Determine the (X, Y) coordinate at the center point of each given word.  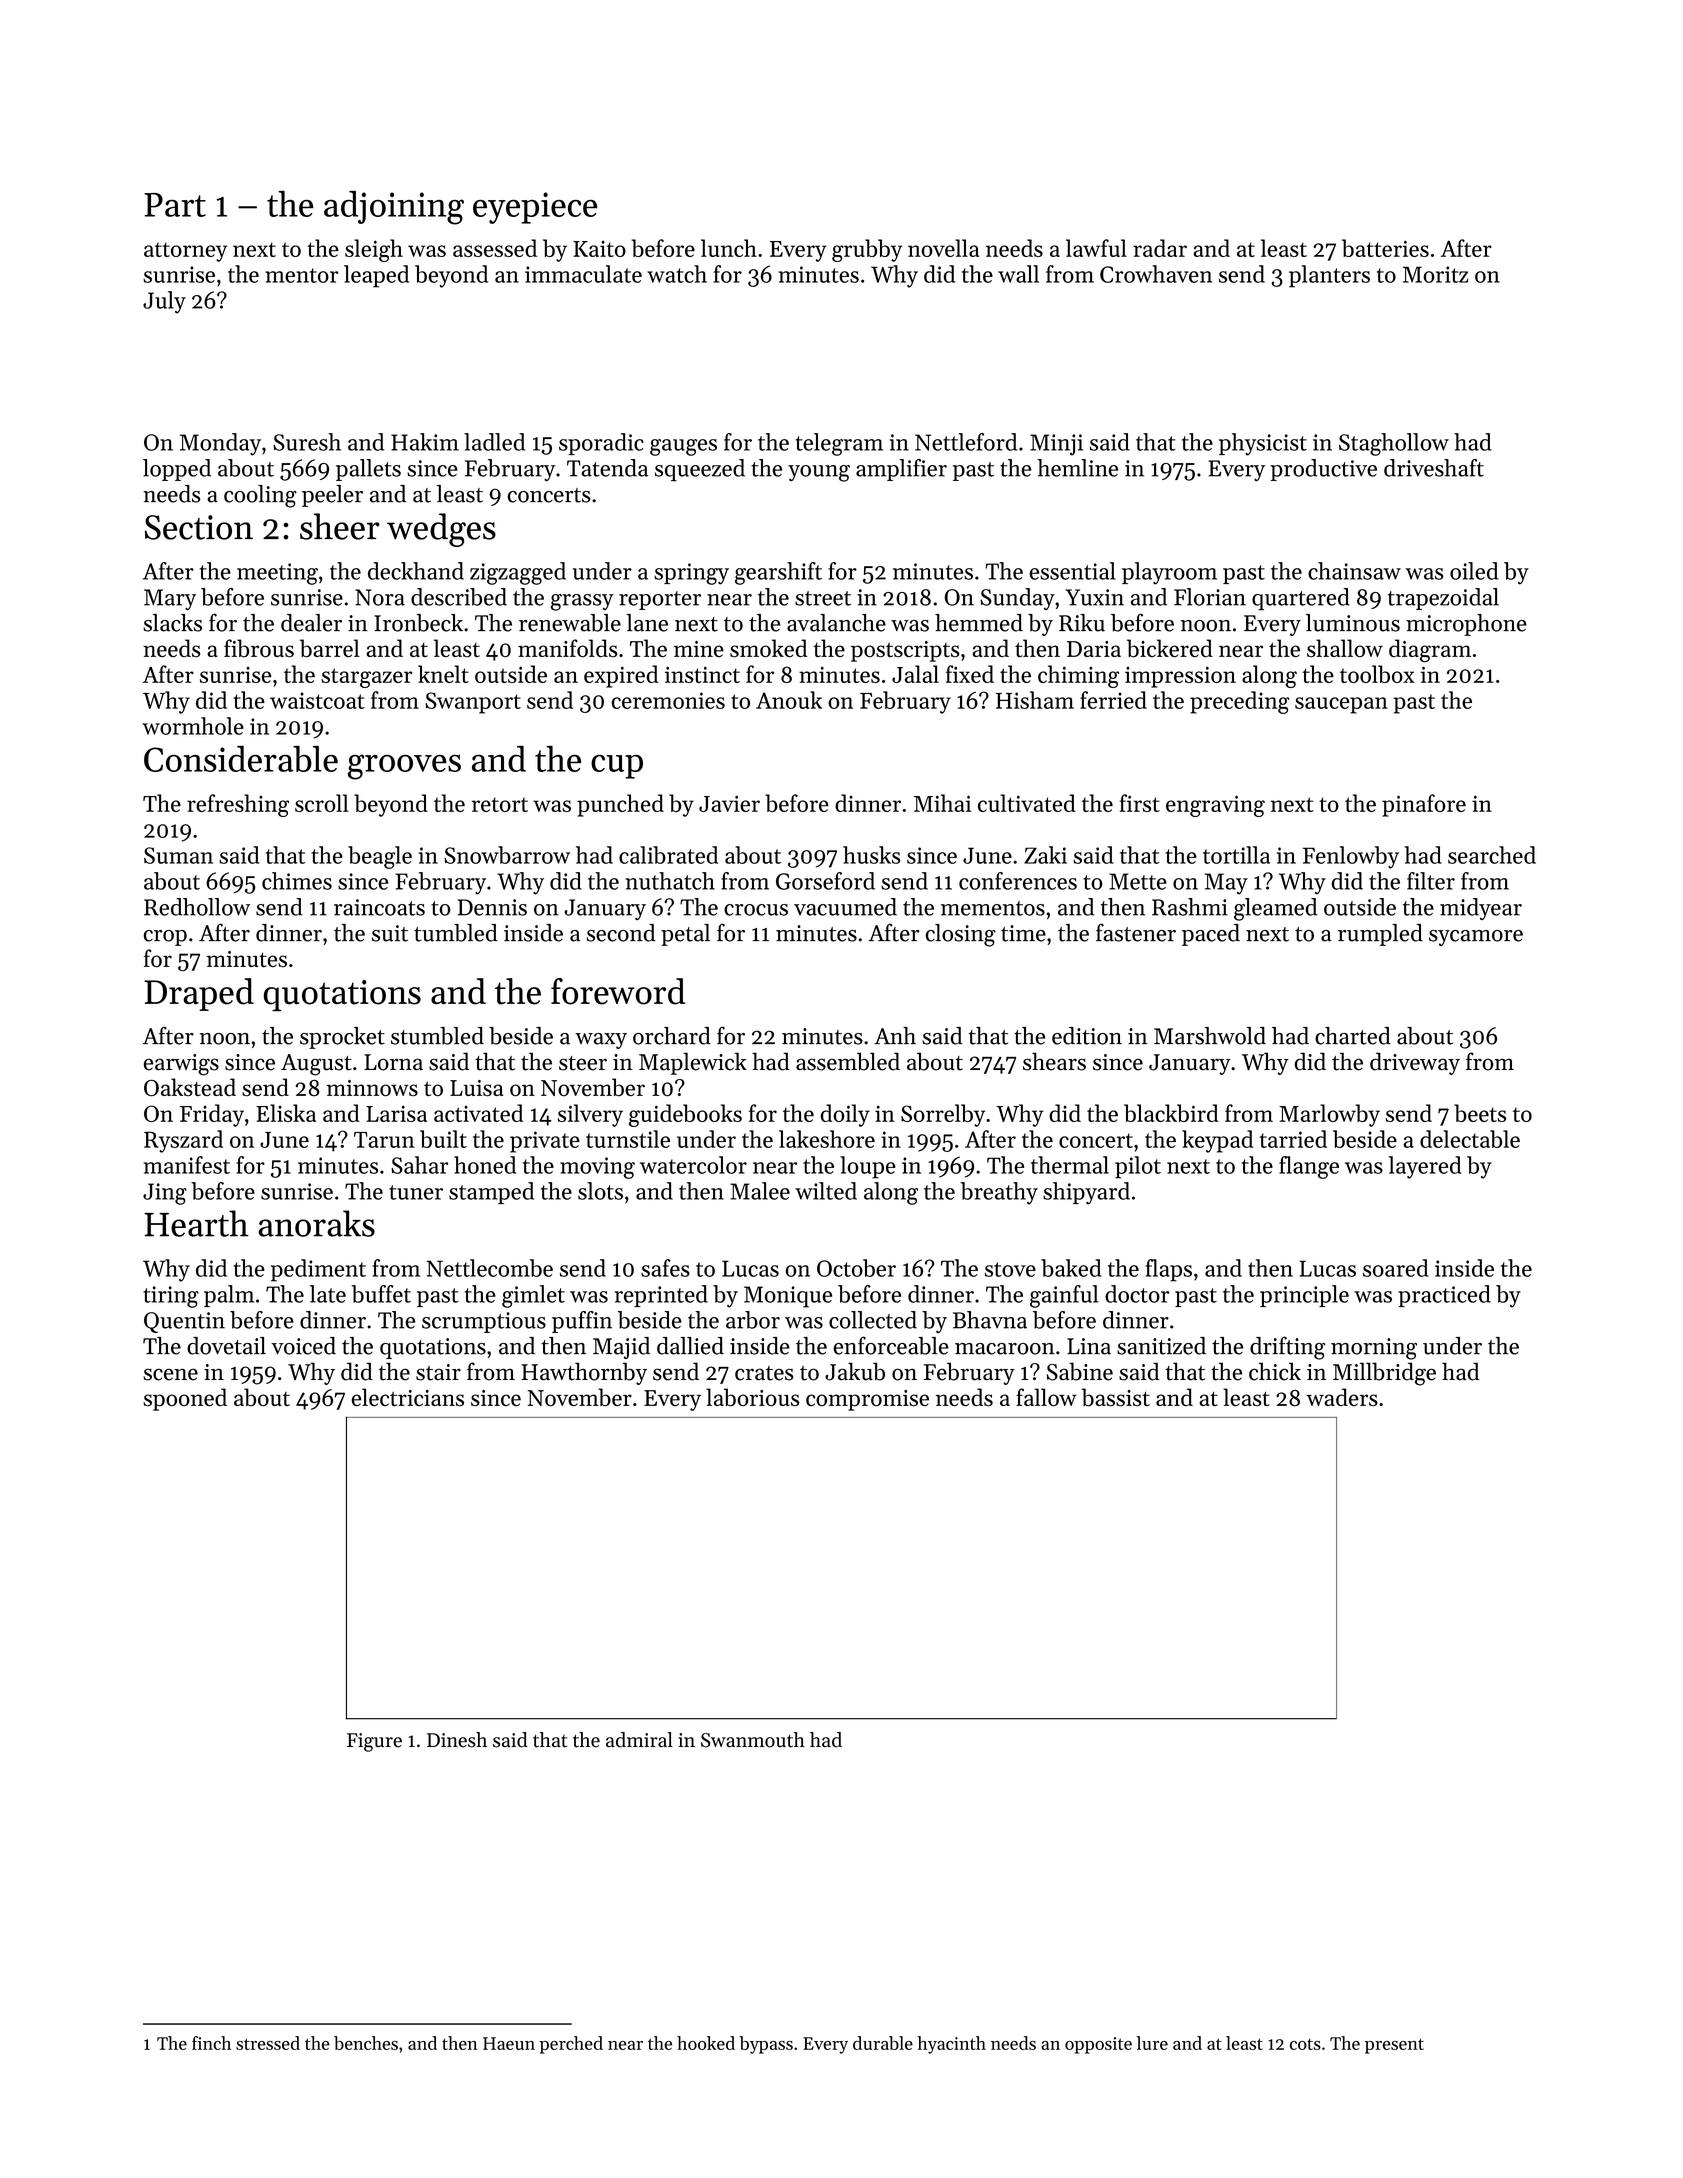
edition (1087, 1036)
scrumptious (484, 1322)
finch (211, 2043)
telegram (839, 444)
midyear (1481, 909)
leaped (376, 276)
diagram (1430, 650)
